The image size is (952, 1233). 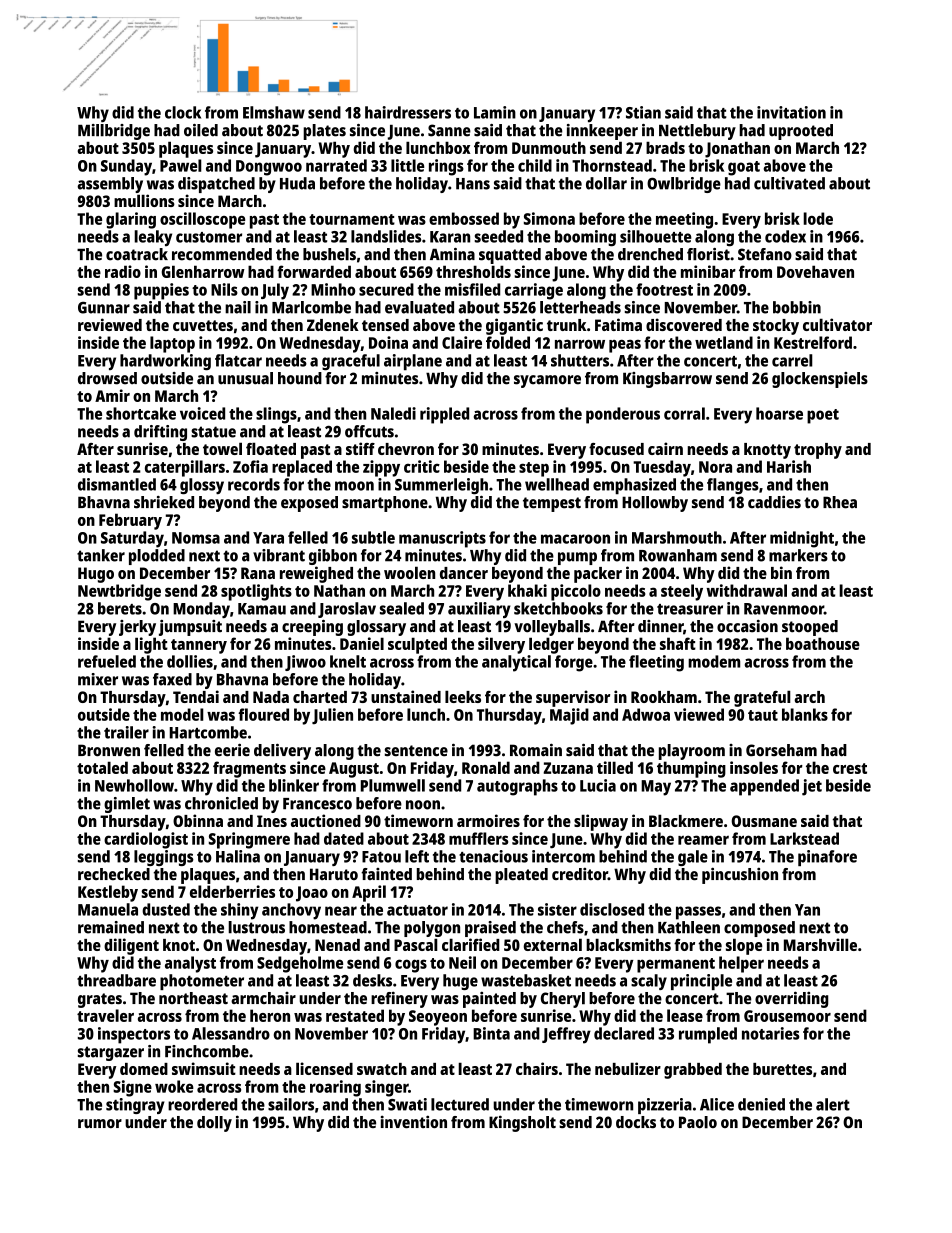 I want to click on blacksmiths, so click(x=628, y=944).
